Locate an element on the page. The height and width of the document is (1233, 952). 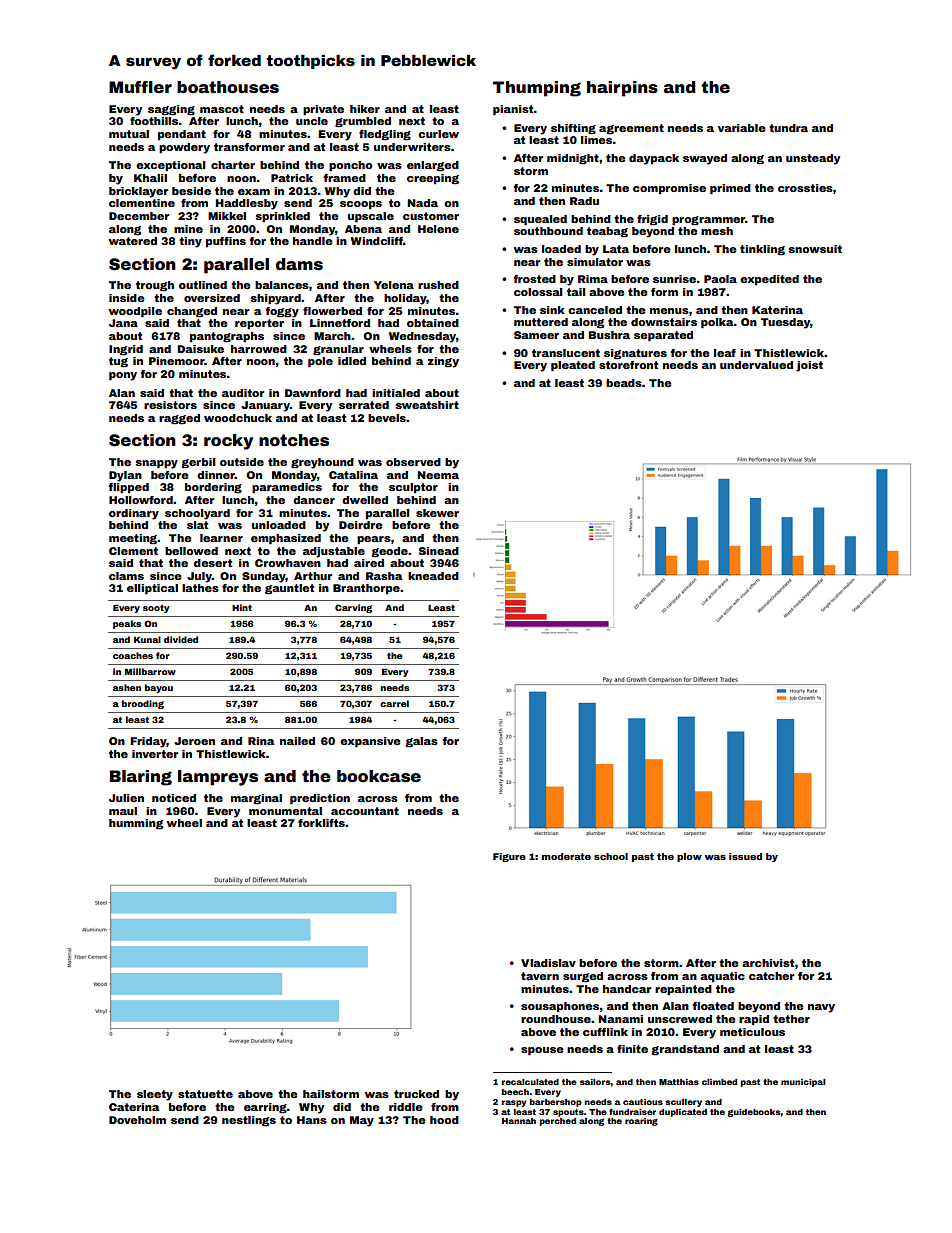
marginal is located at coordinates (256, 799).
